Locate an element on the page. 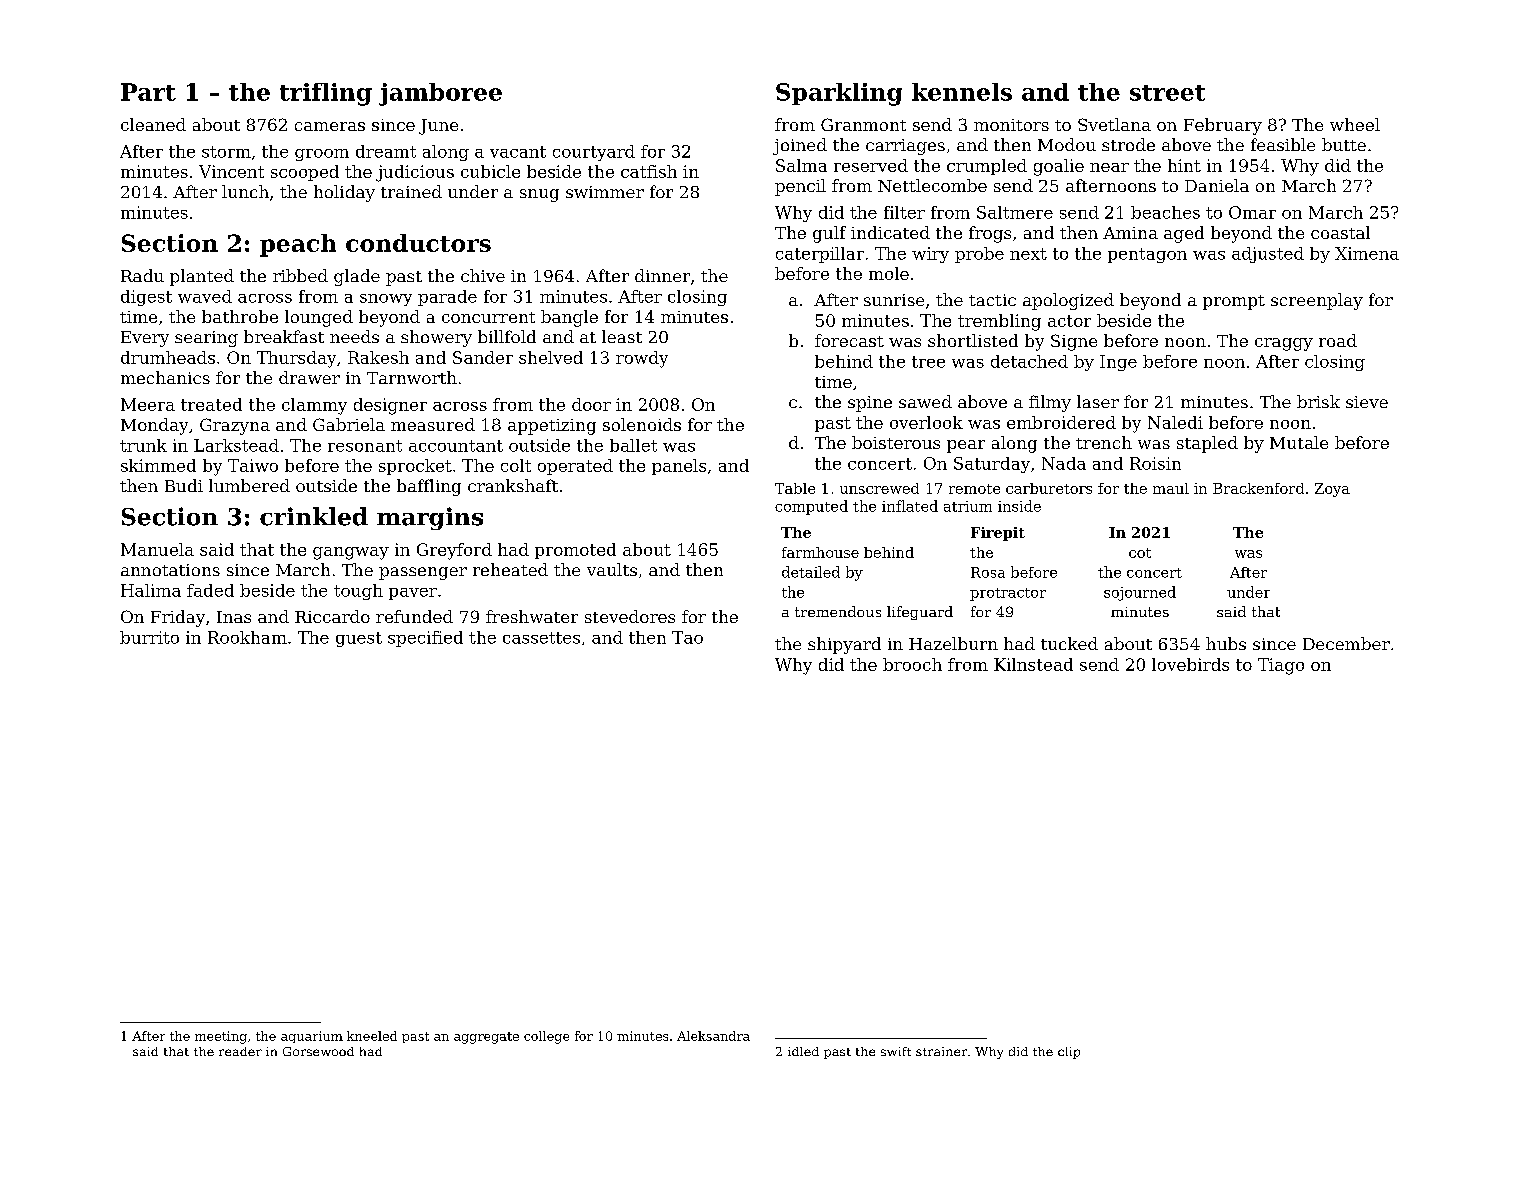 The image size is (1525, 1179). stevedores is located at coordinates (630, 616).
